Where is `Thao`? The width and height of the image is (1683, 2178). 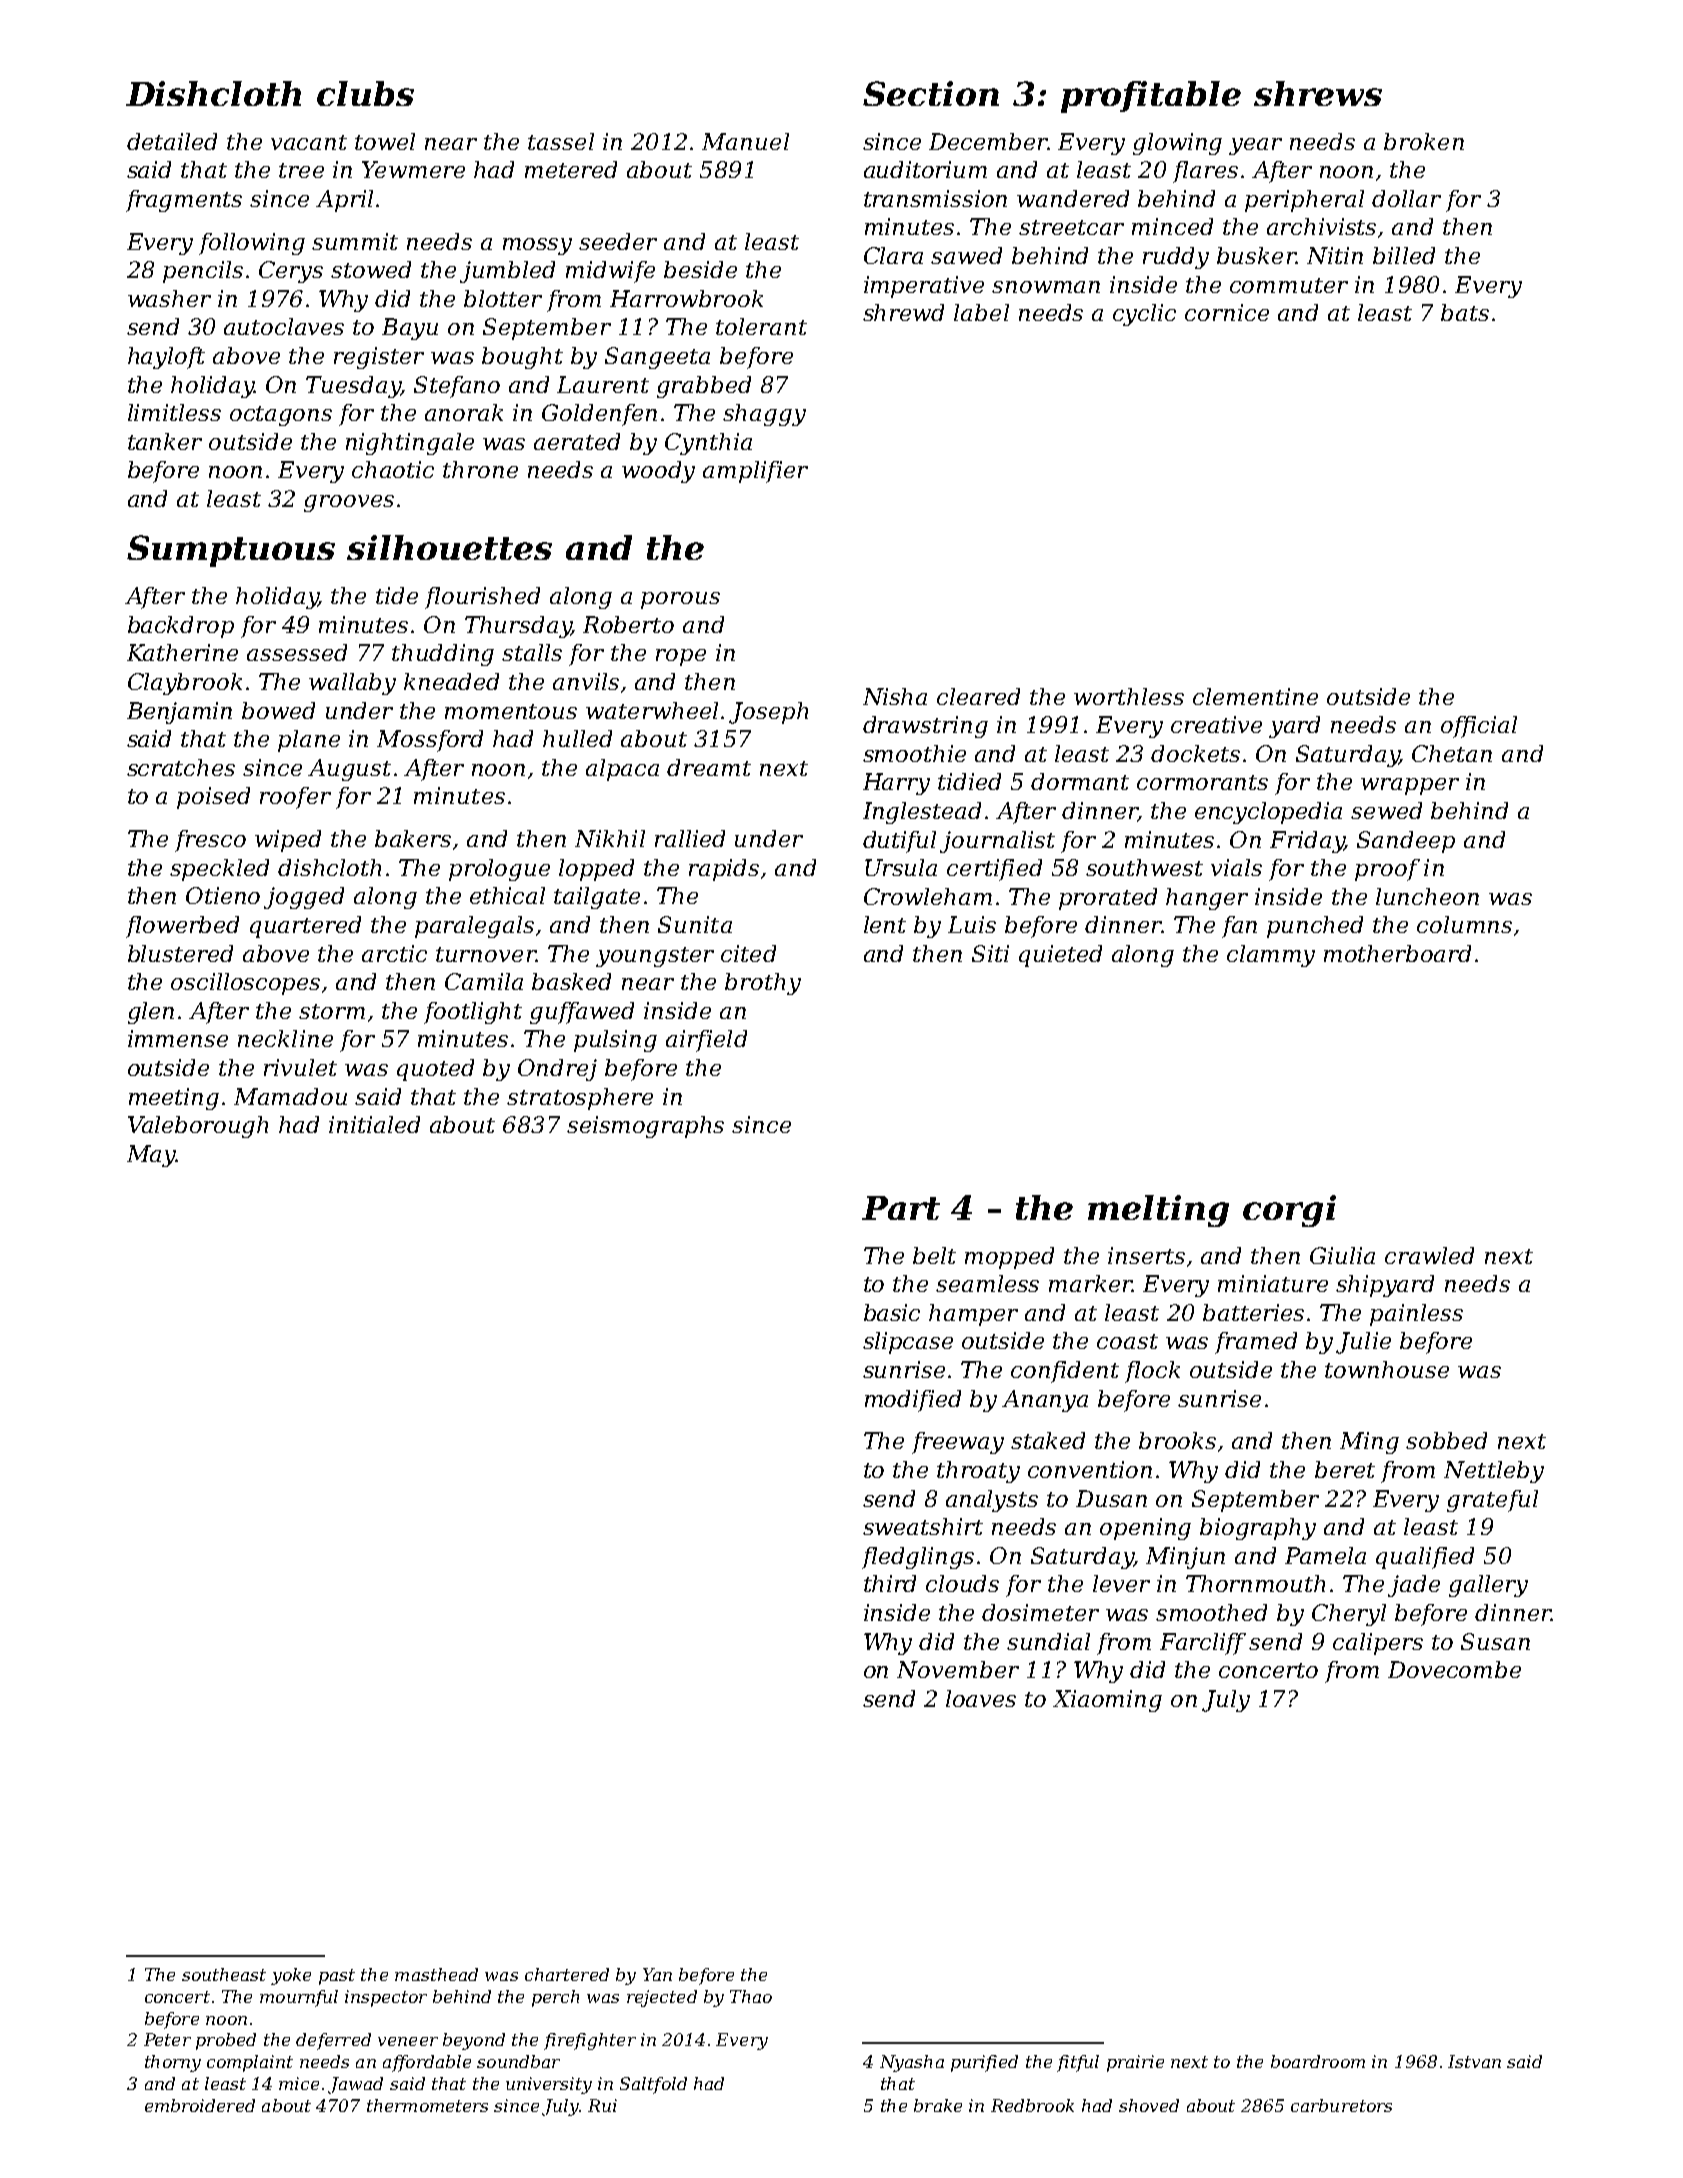
Thao is located at coordinates (751, 1996).
